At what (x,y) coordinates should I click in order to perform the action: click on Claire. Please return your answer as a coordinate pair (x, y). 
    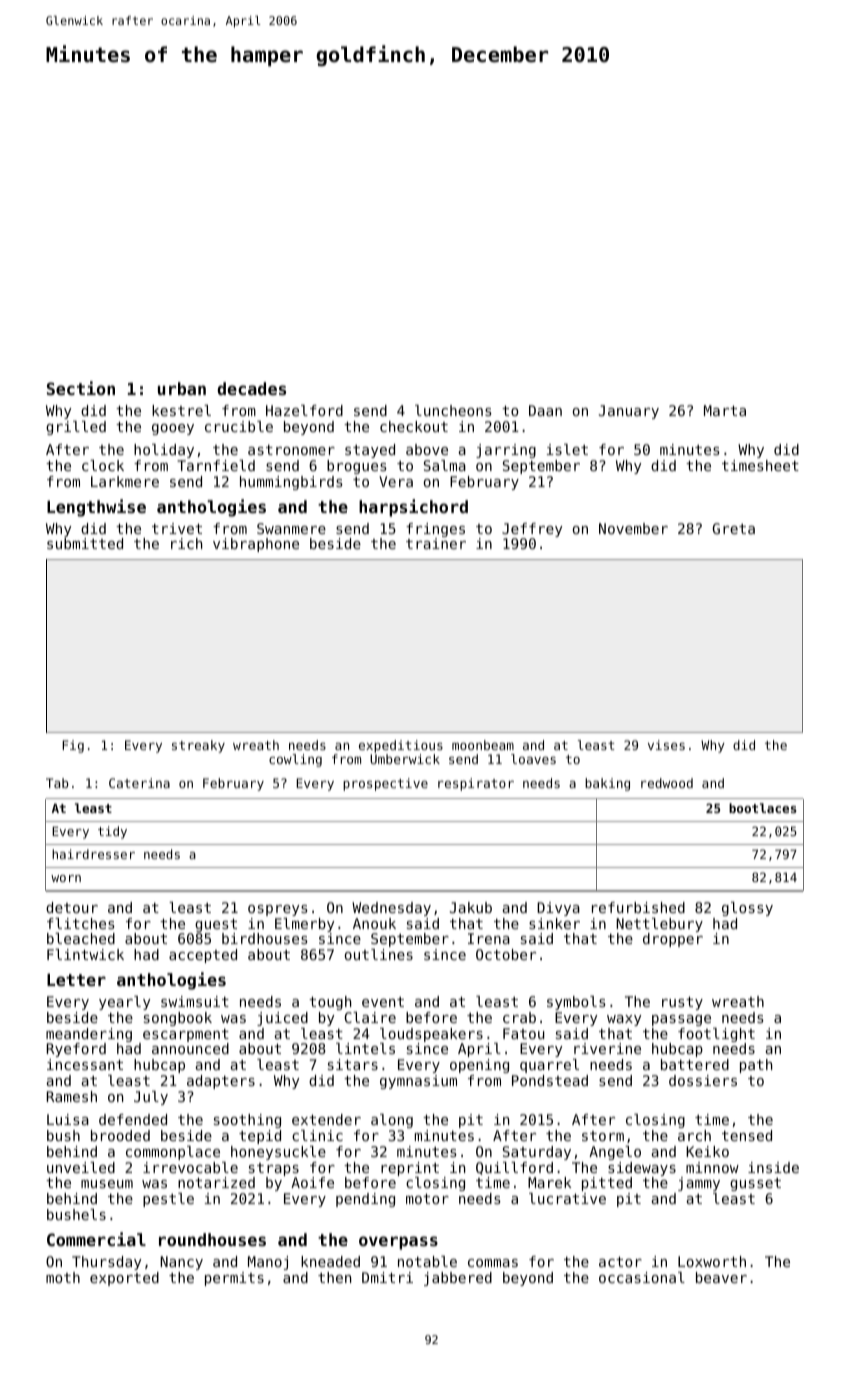
    Looking at the image, I should click on (370, 1017).
